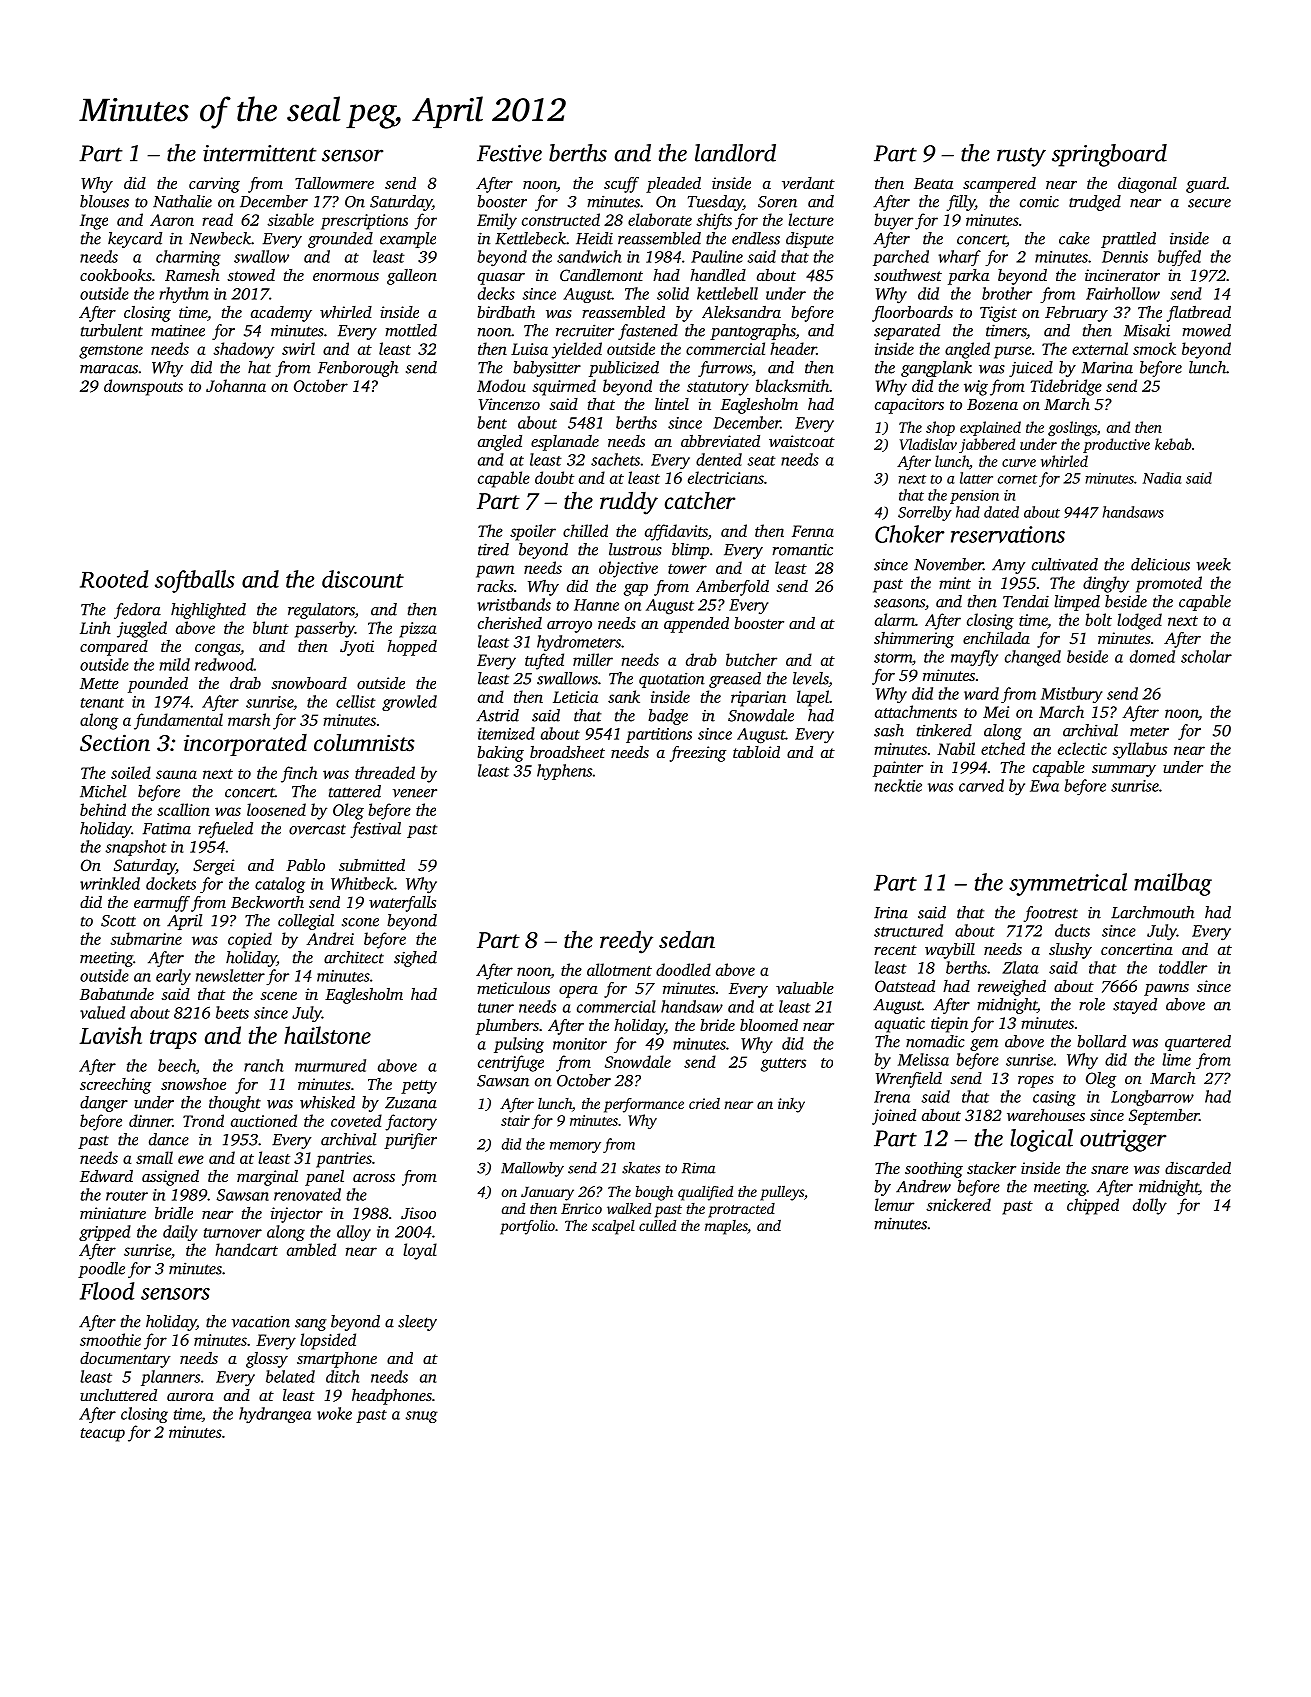 The width and height of the image is (1311, 1697). What do you see at coordinates (1152, 656) in the image?
I see `domed` at bounding box center [1152, 656].
